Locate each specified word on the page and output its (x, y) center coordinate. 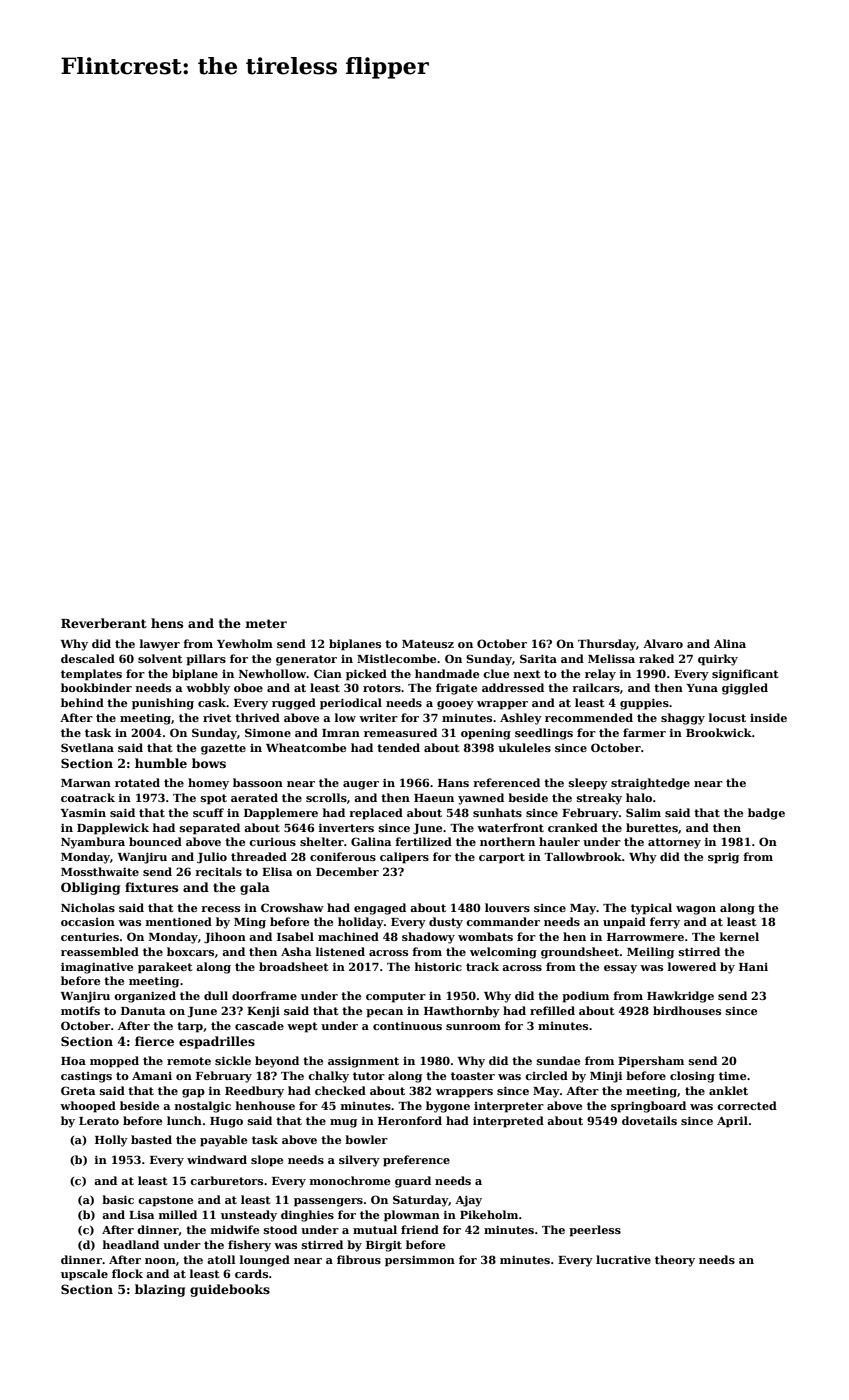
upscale (84, 1275)
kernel (739, 936)
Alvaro (663, 643)
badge (766, 814)
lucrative (623, 1259)
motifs (80, 1010)
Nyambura (93, 843)
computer (396, 997)
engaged (380, 909)
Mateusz (428, 644)
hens (167, 623)
